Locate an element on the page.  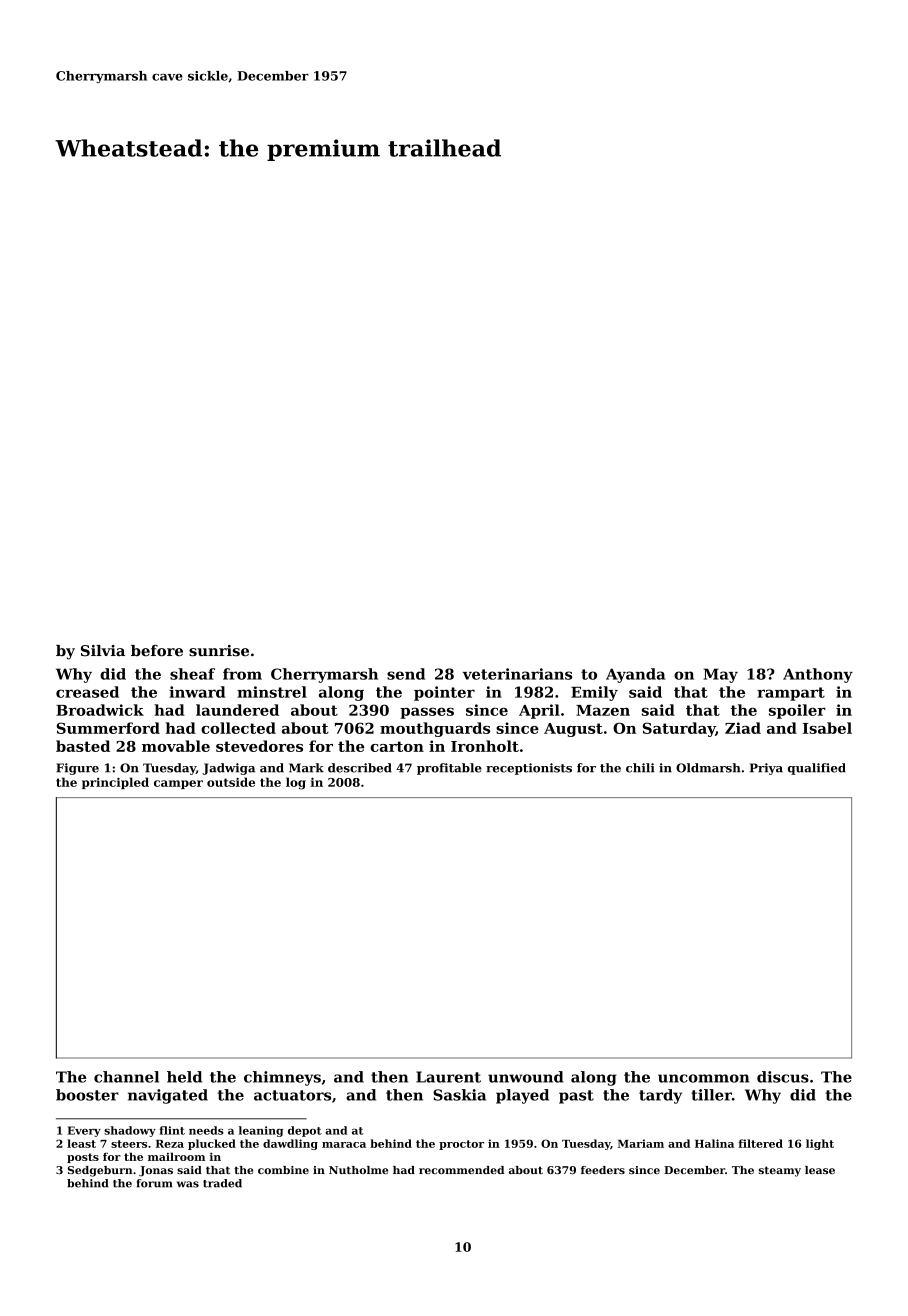
unwound is located at coordinates (525, 1077).
